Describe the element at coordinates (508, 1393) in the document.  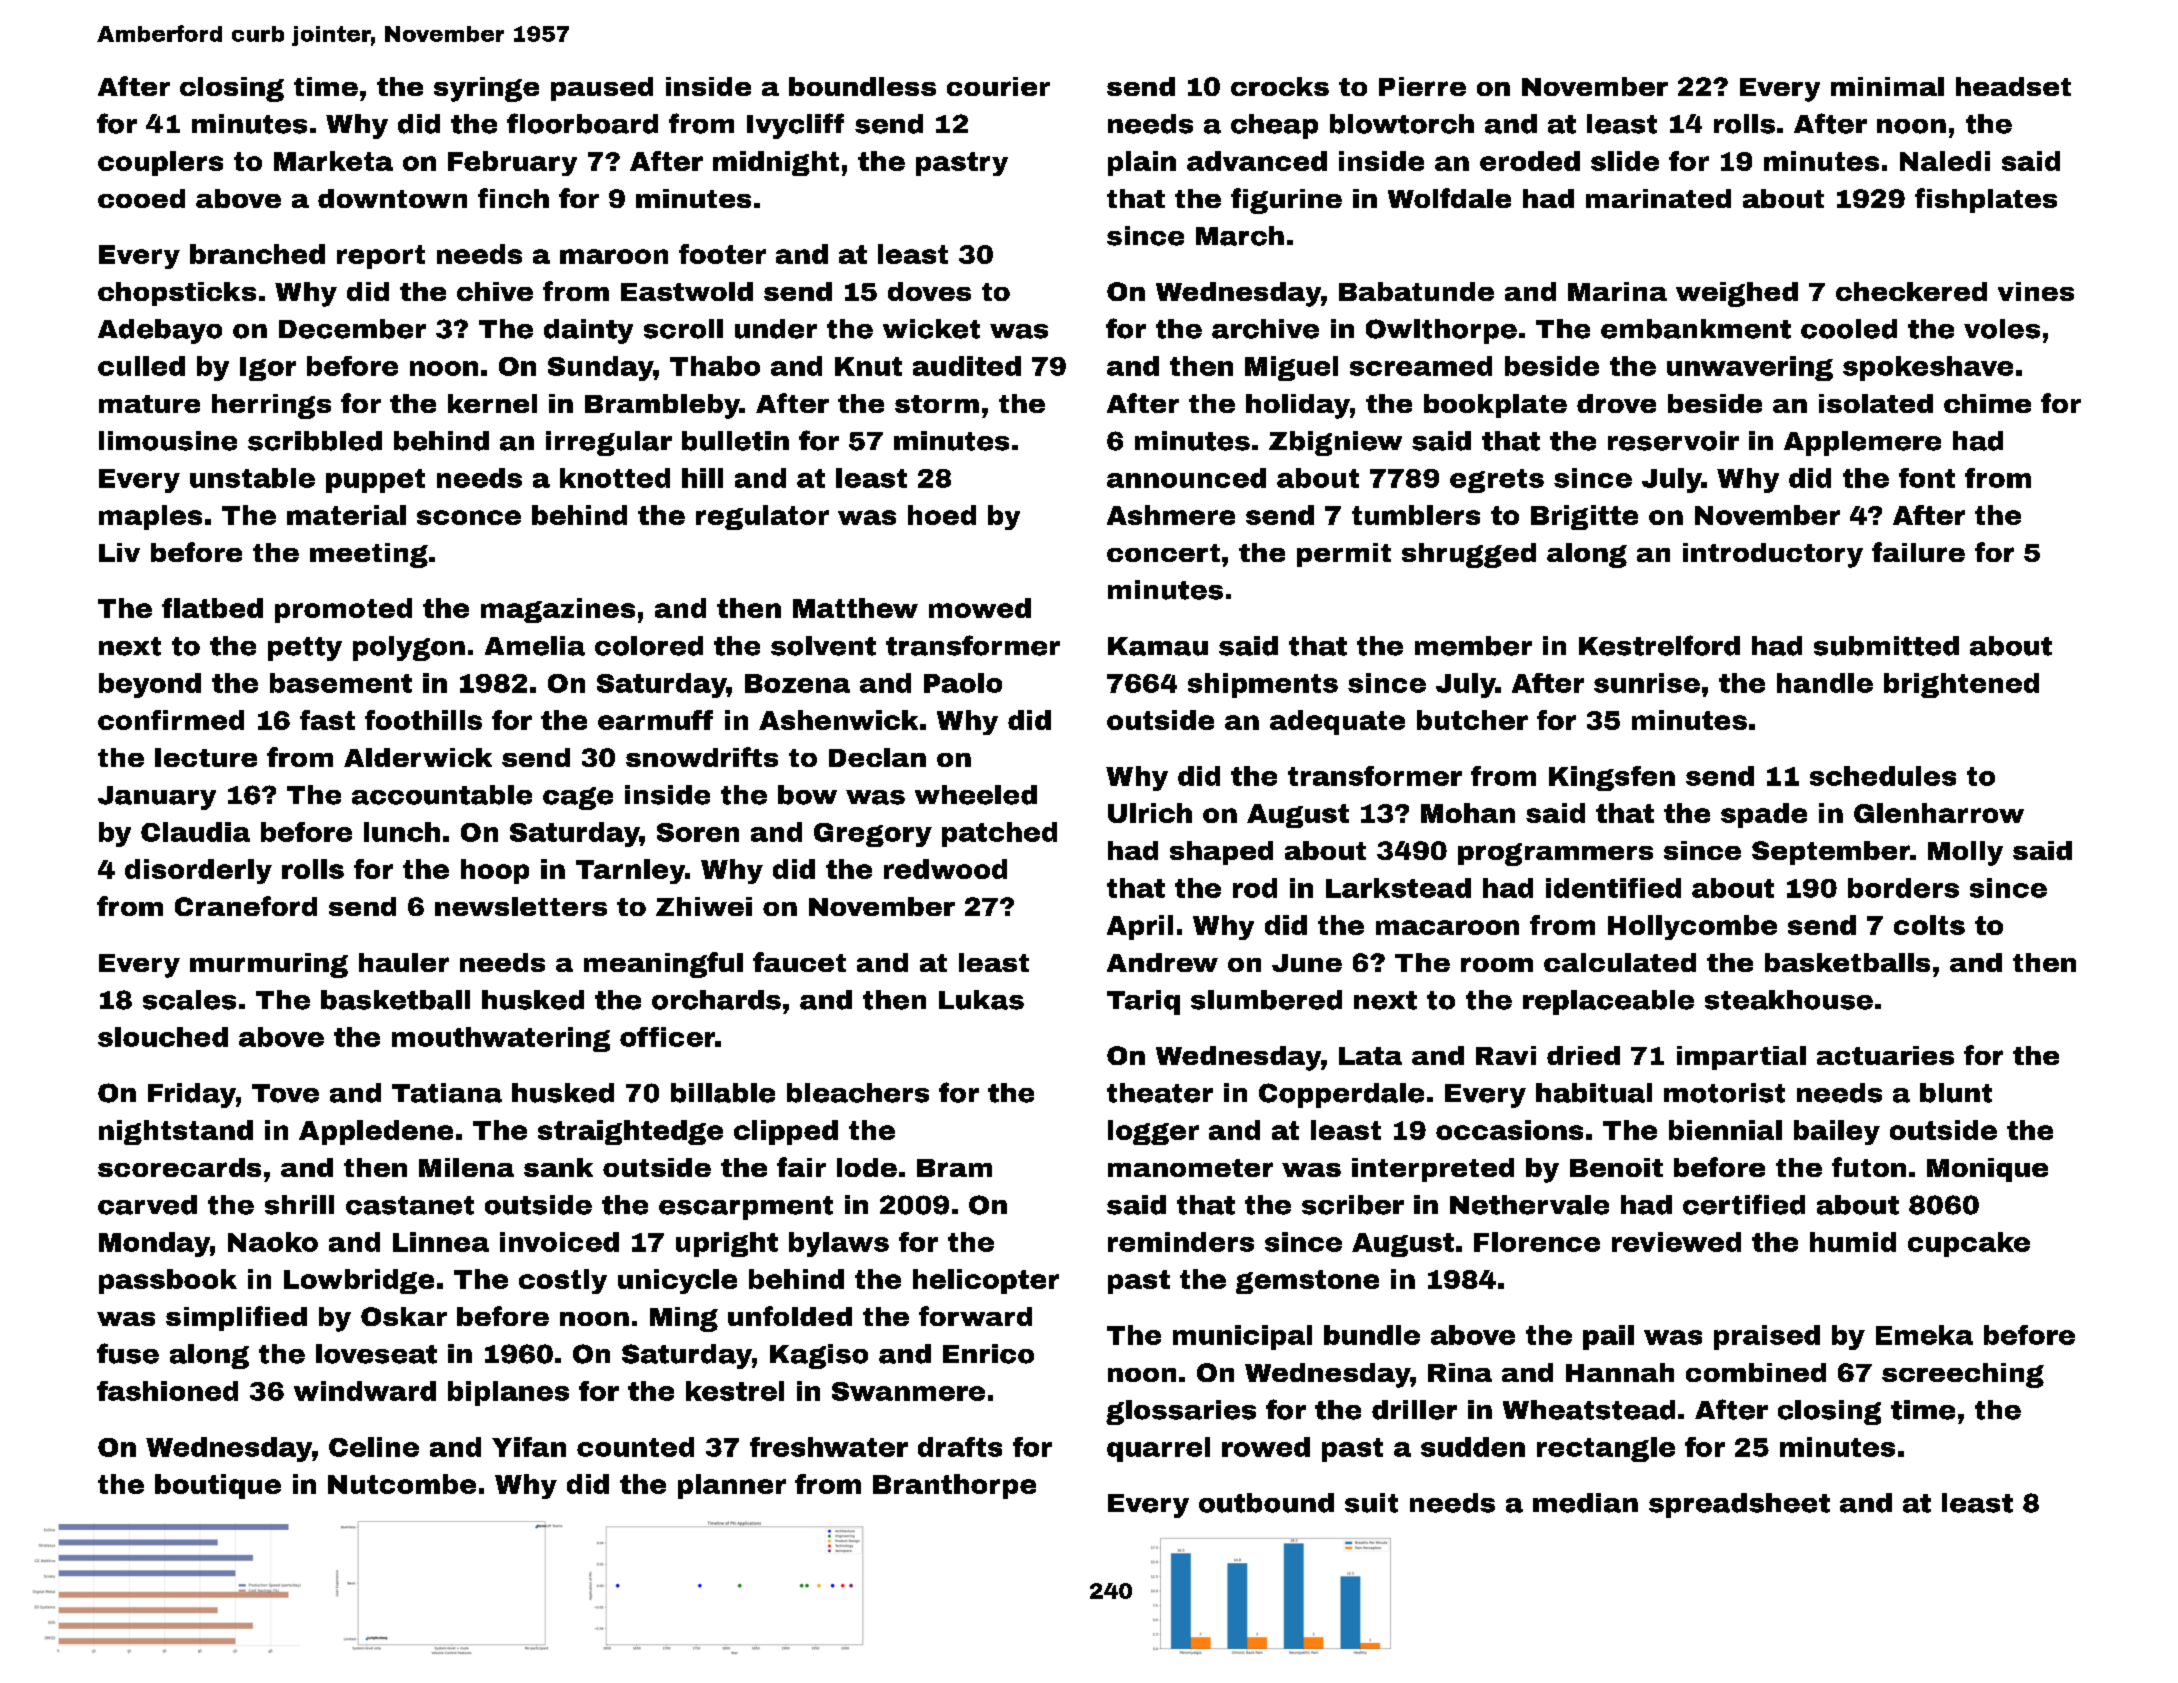
I see `biplanes` at that location.
